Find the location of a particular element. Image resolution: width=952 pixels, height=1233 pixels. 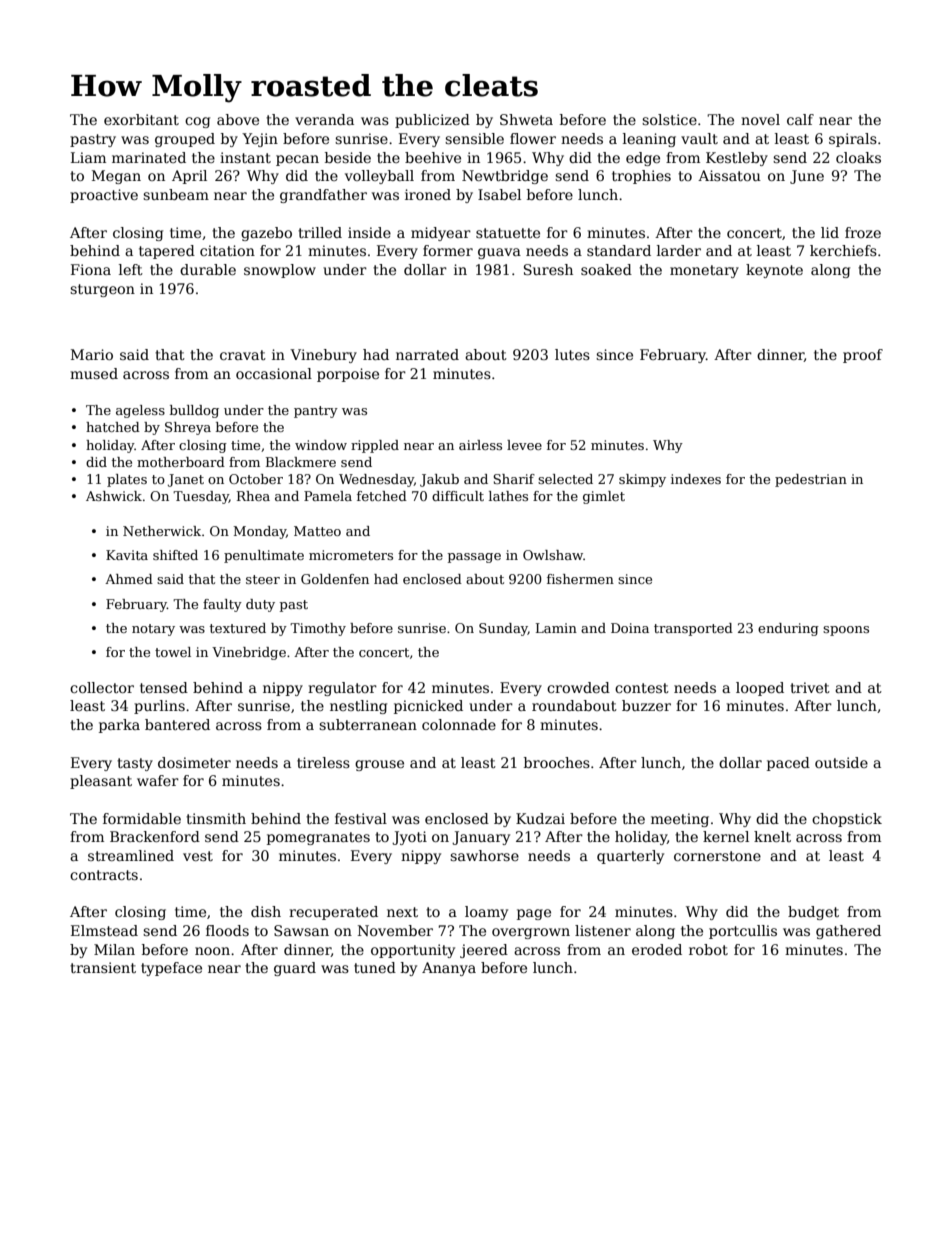

pantry is located at coordinates (316, 412).
